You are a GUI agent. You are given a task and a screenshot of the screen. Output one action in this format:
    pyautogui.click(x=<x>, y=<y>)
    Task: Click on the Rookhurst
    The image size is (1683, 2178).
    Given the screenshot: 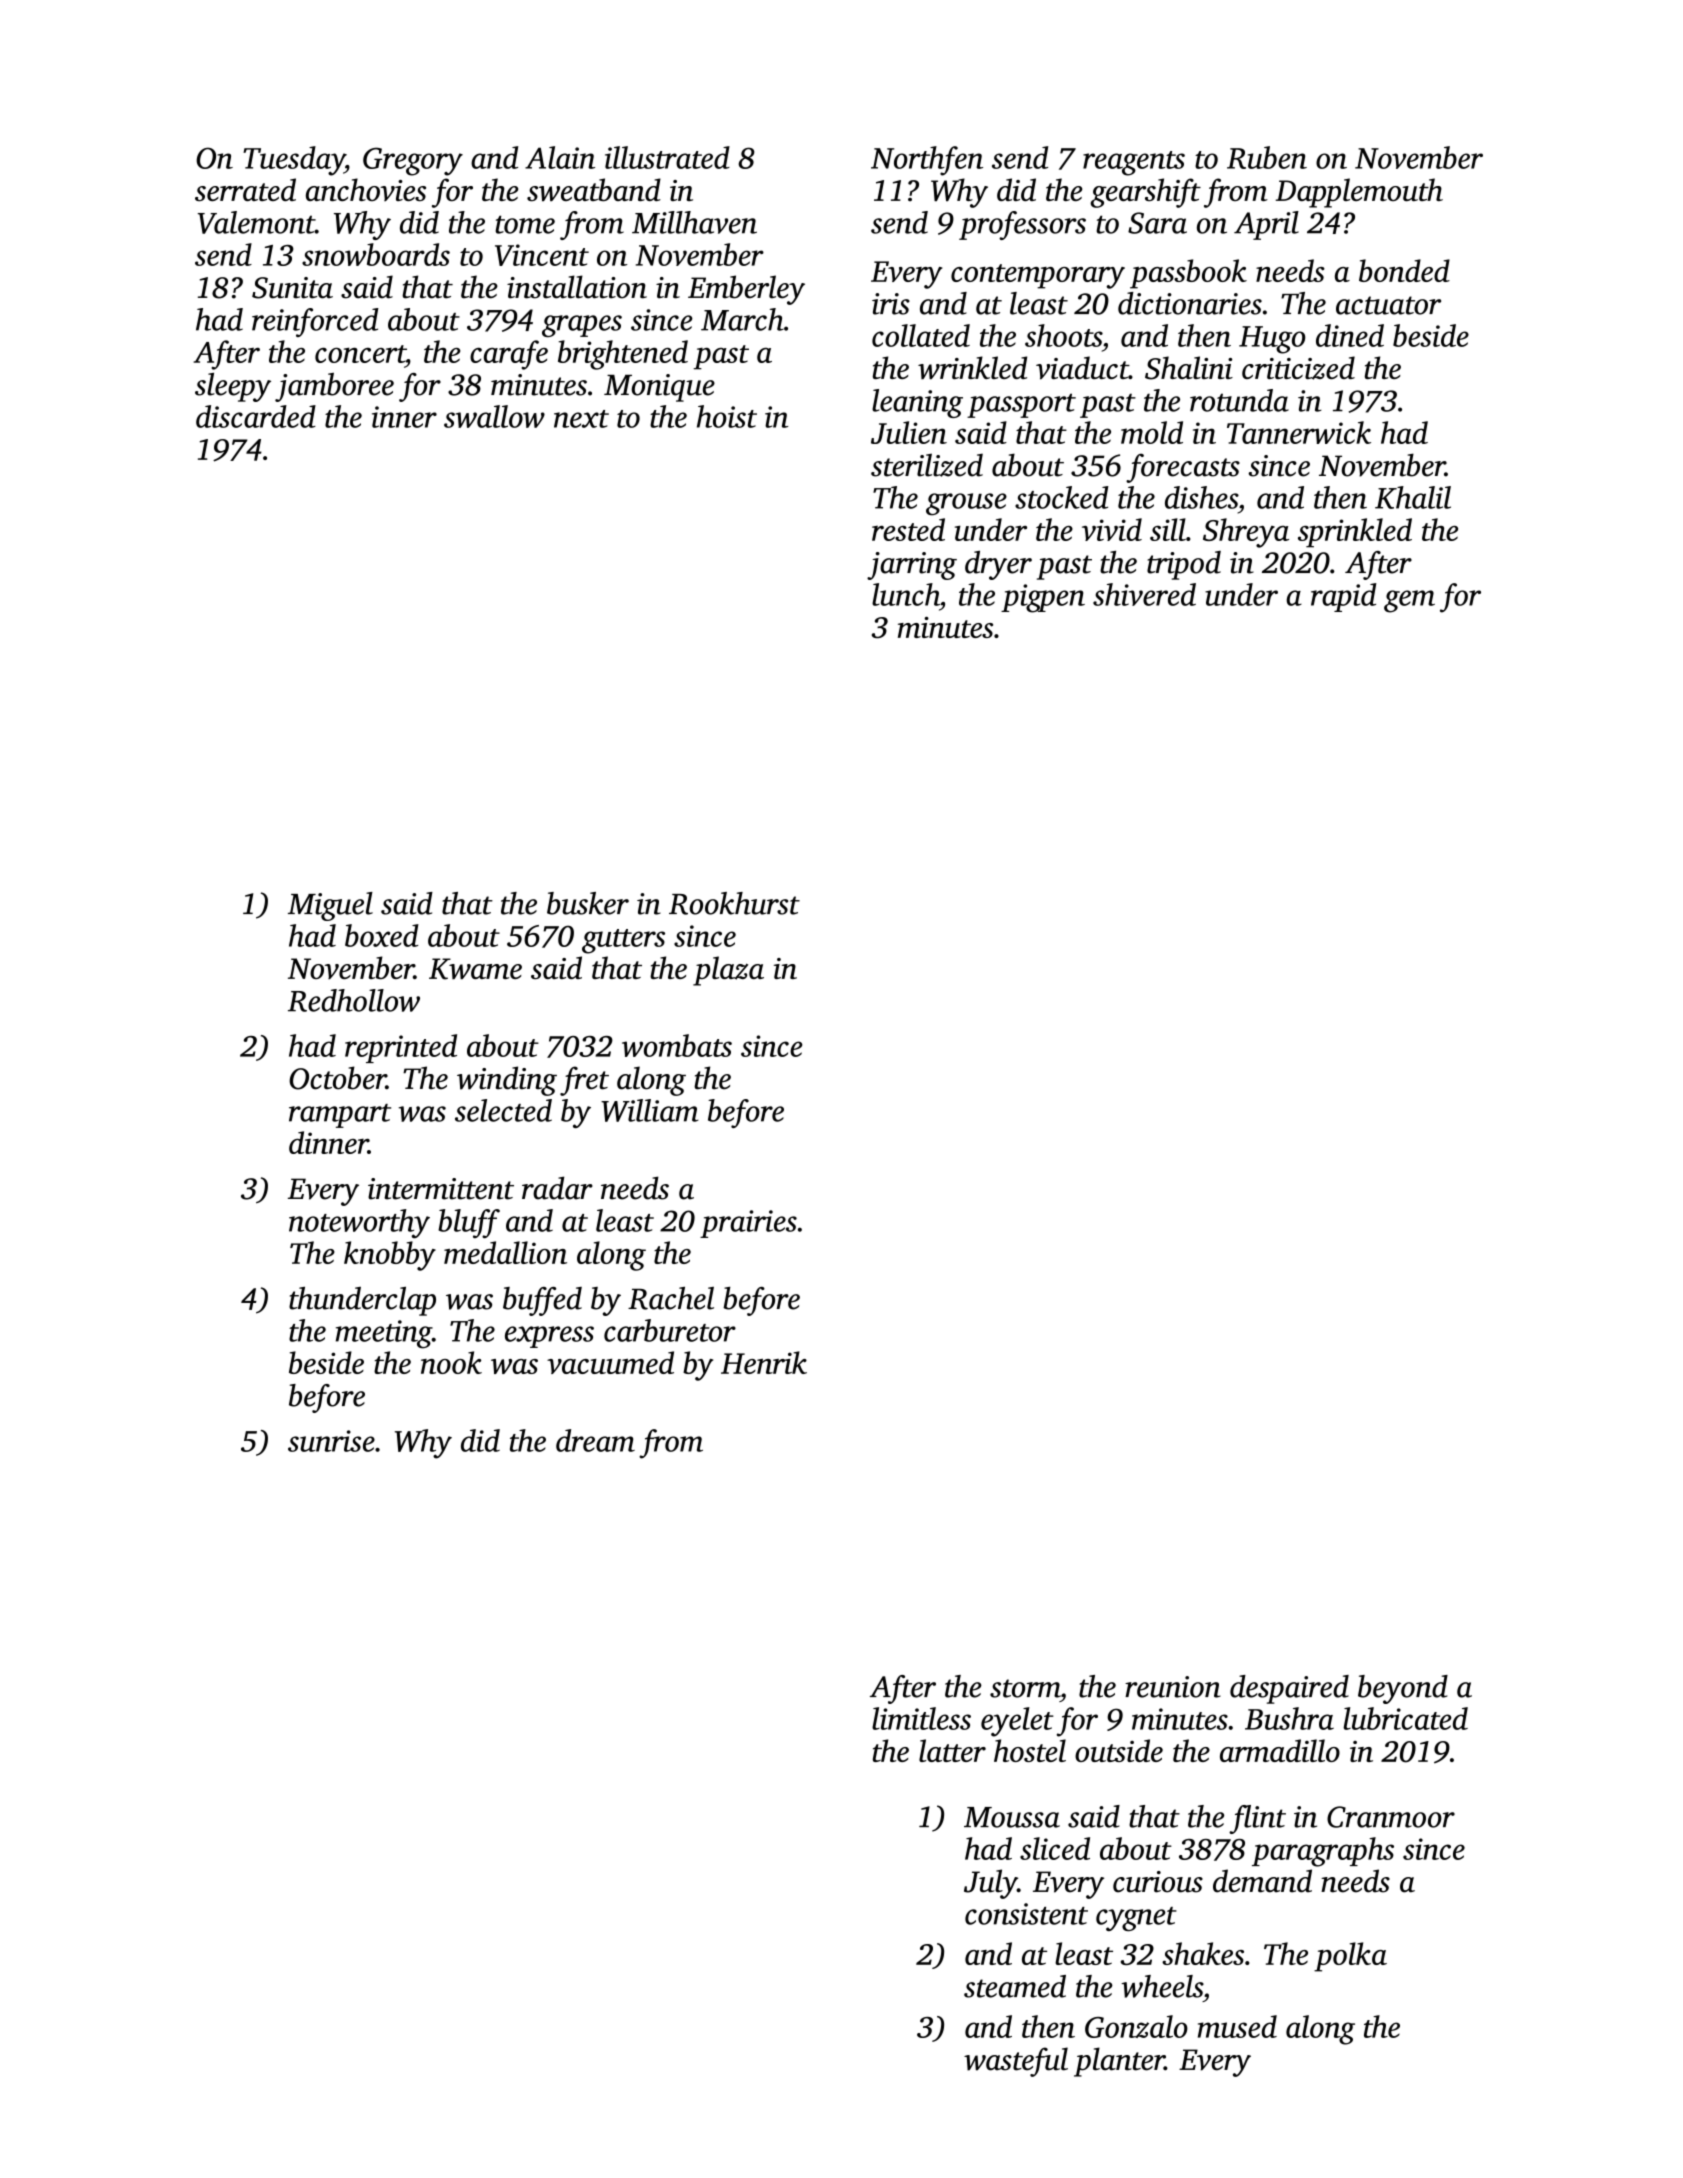 What is the action you would take?
    pyautogui.click(x=734, y=903)
